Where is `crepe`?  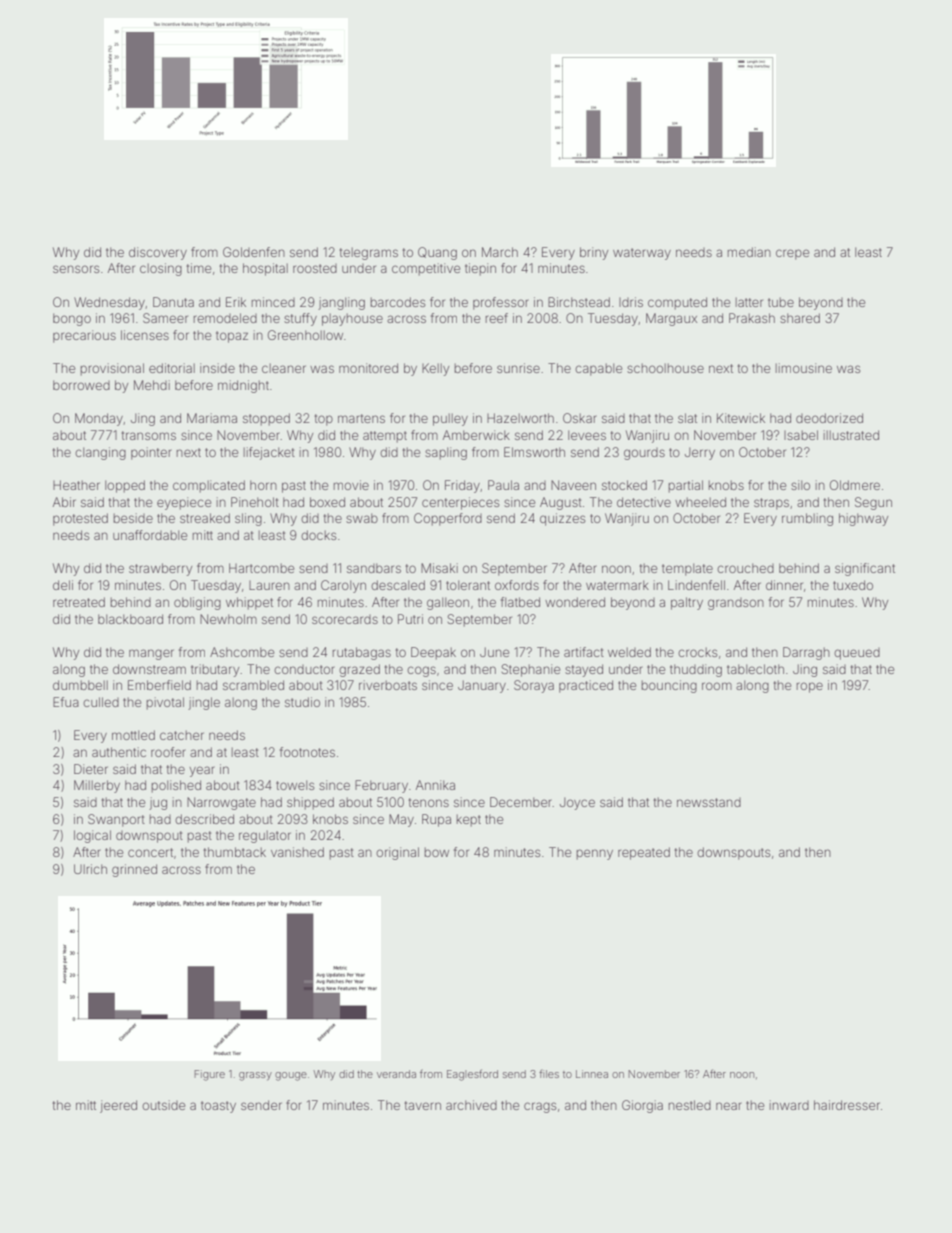
crepe is located at coordinates (792, 254).
